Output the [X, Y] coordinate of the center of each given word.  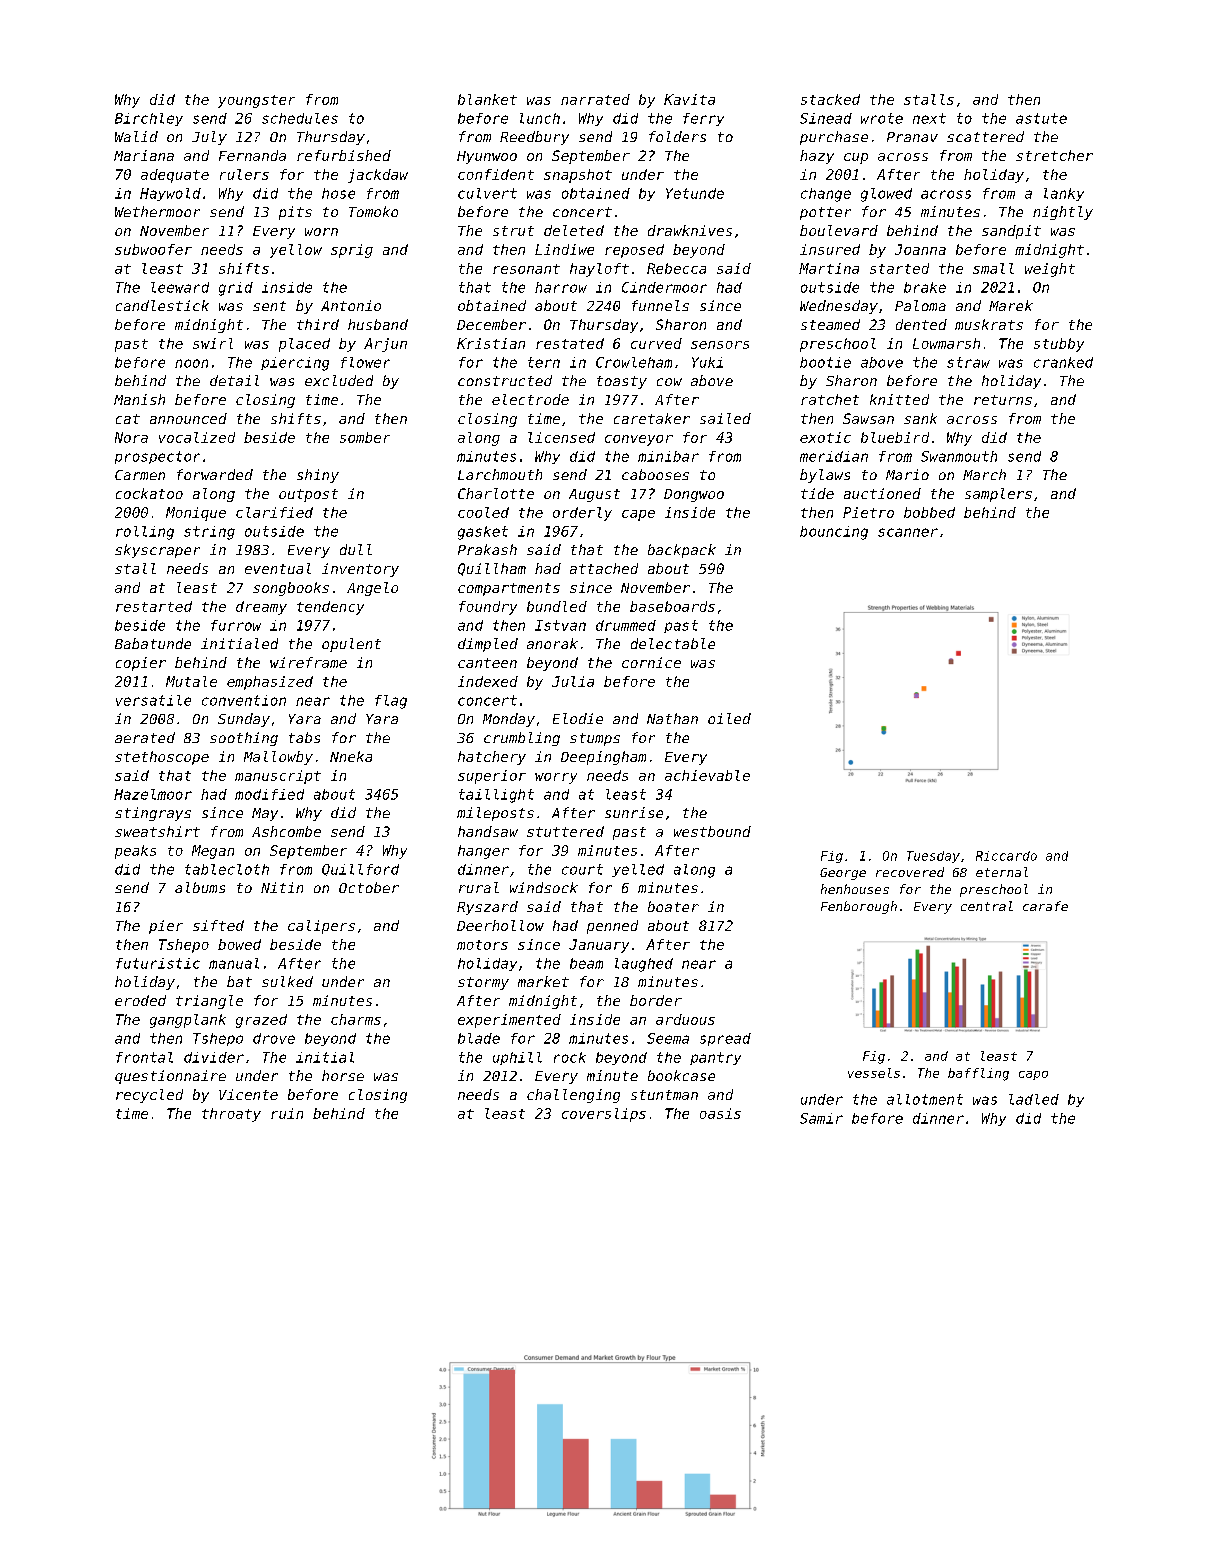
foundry [488, 608]
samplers [998, 495]
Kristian [491, 343]
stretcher [1054, 155]
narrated [595, 99]
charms [356, 1019]
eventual [278, 568]
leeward [180, 287]
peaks [135, 852]
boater [673, 906]
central [987, 906]
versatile [153, 700]
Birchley [149, 119]
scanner [908, 532]
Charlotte [496, 493]
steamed [830, 324]
